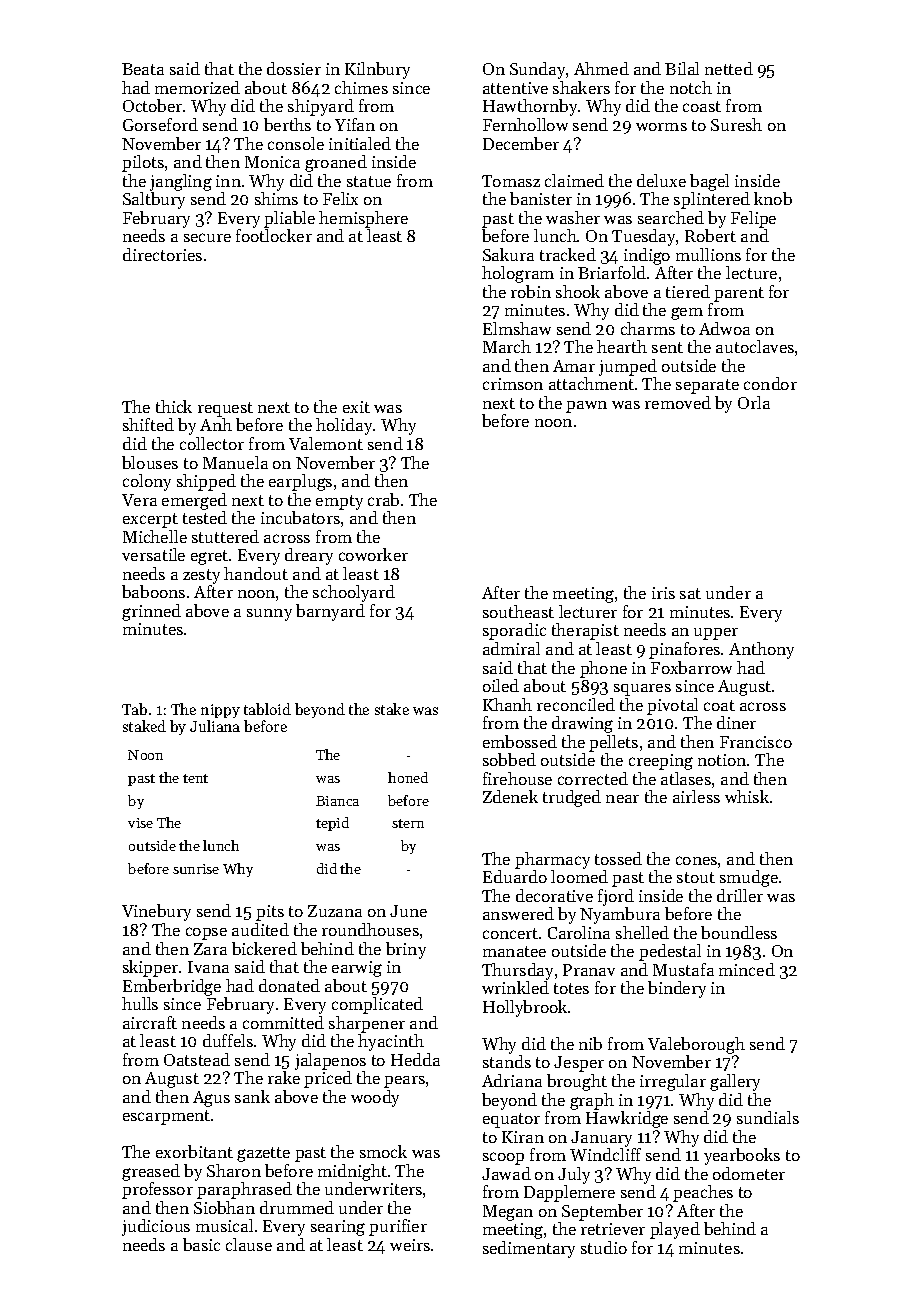  I want to click on Juliana, so click(215, 726).
